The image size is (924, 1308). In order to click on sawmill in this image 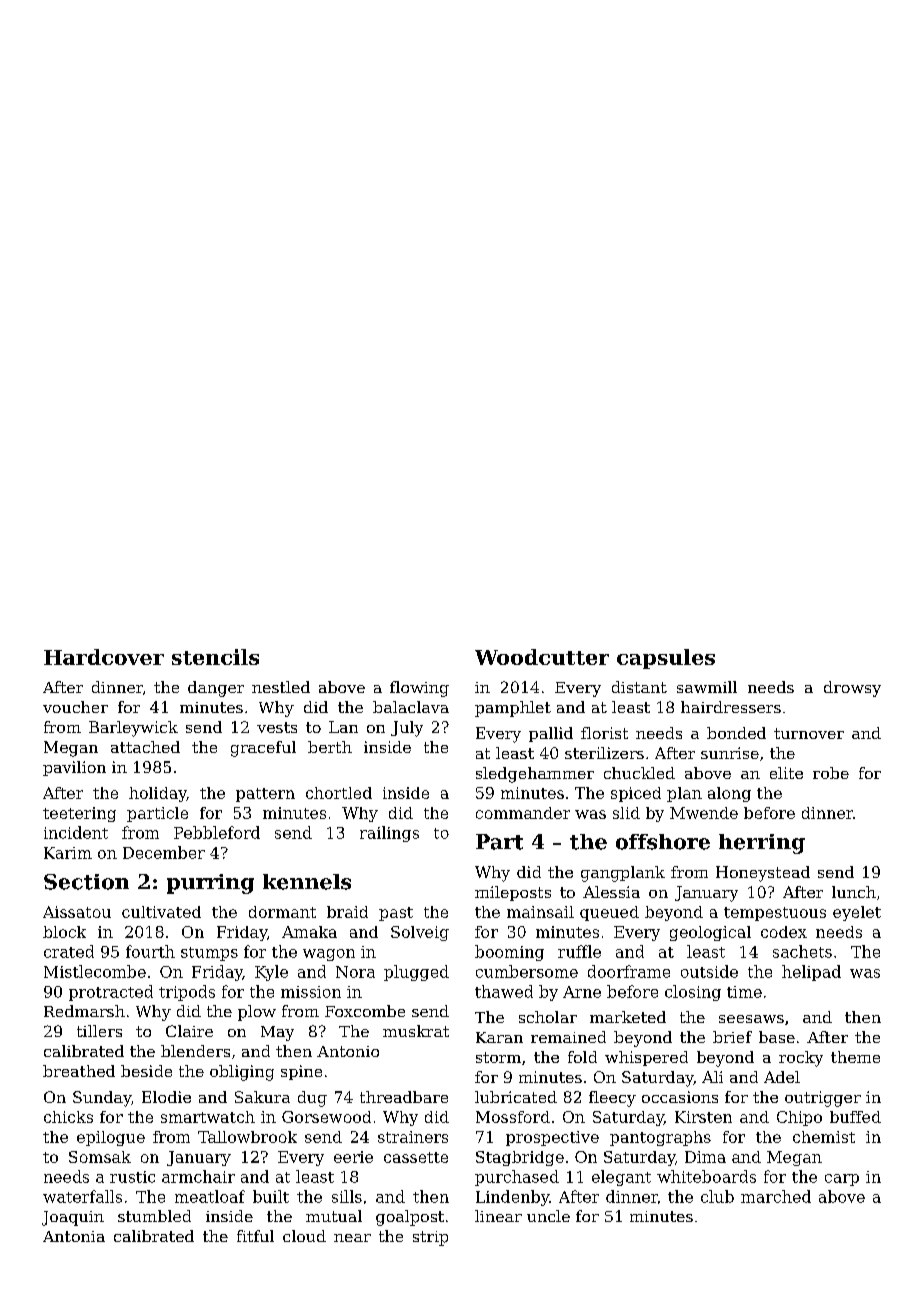, I will do `click(707, 687)`.
